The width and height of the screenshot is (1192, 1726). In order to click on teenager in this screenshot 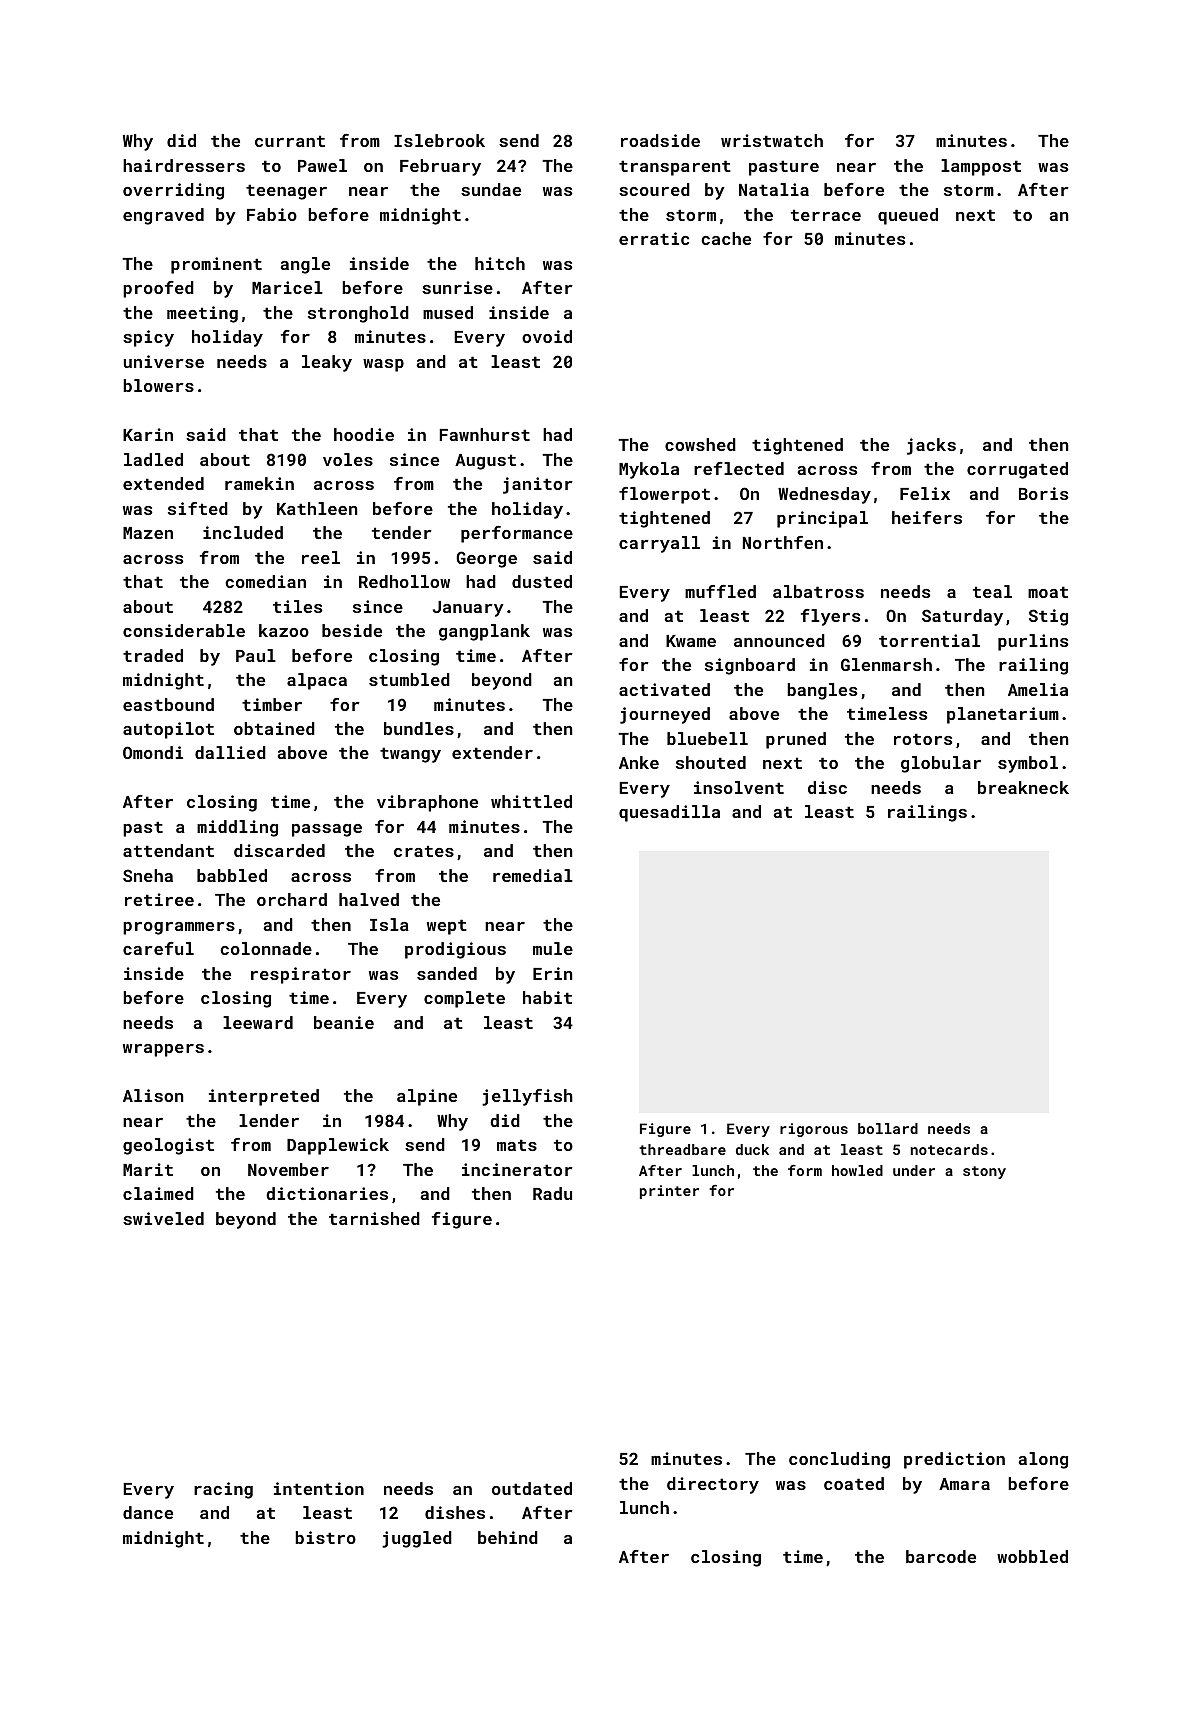, I will do `click(286, 192)`.
